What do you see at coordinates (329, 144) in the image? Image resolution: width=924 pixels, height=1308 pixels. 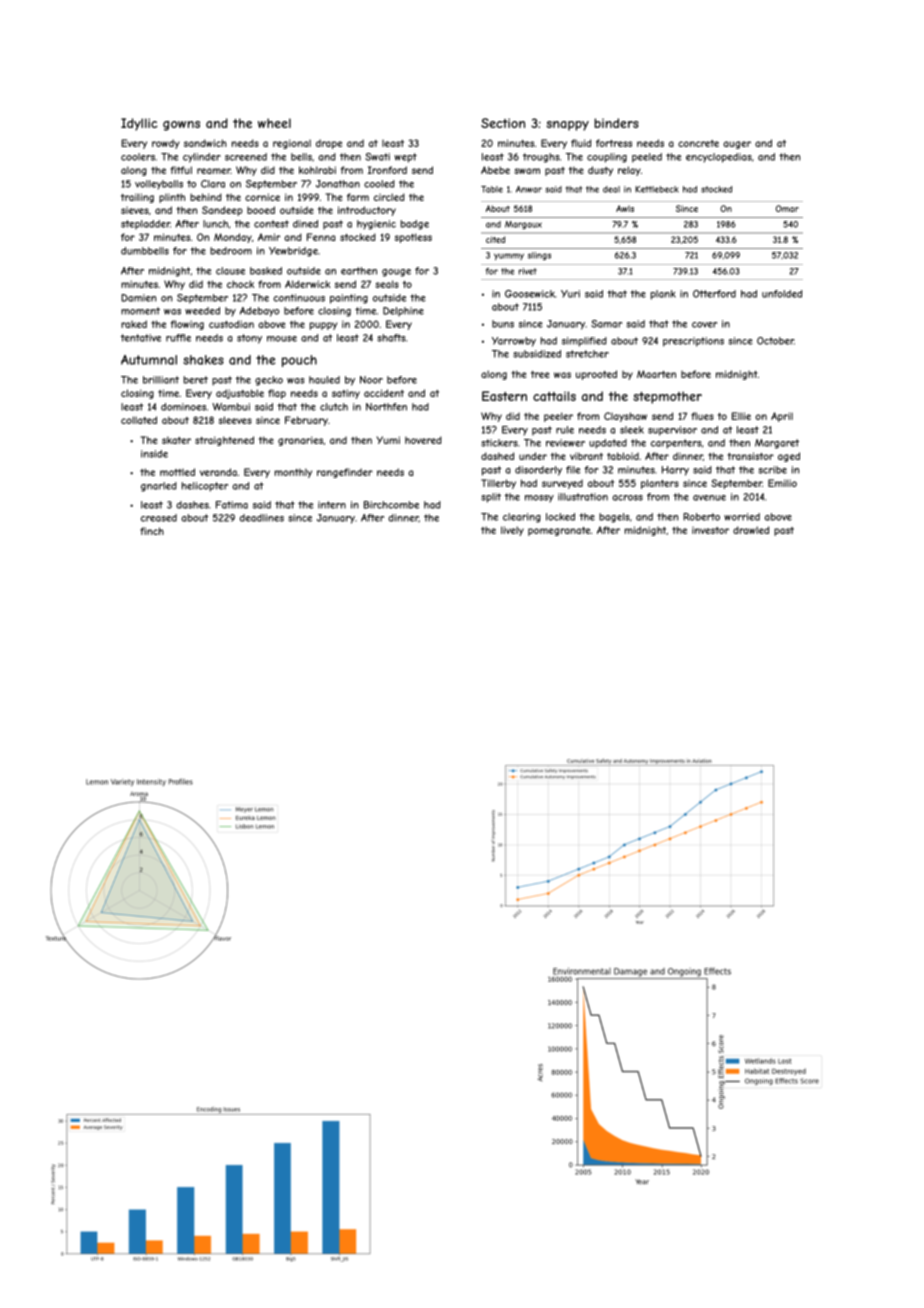 I see `drape` at bounding box center [329, 144].
